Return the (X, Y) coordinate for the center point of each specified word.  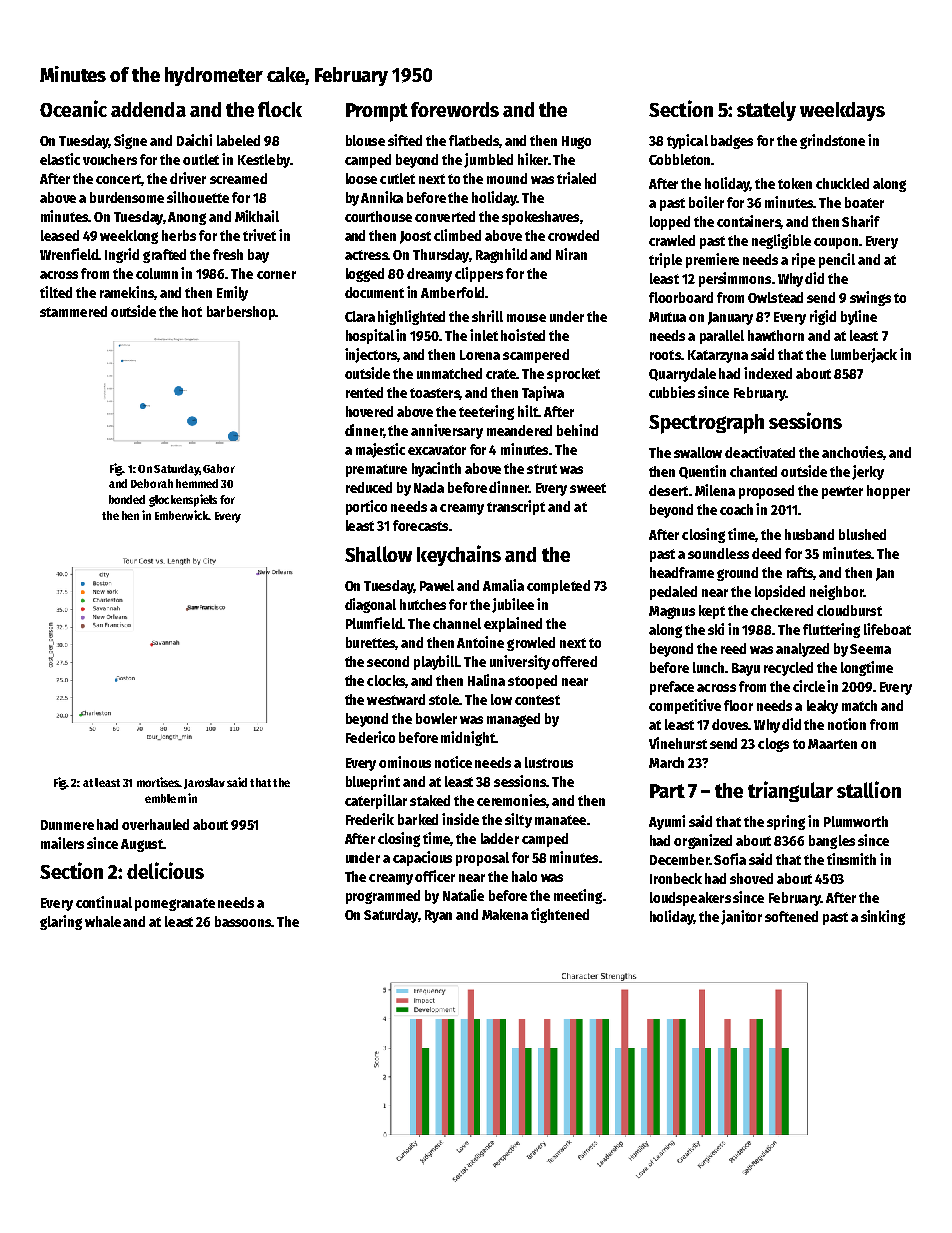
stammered (73, 311)
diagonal (370, 605)
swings (870, 298)
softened (791, 916)
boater (864, 202)
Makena (505, 914)
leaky (822, 707)
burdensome (127, 197)
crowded (573, 235)
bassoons (243, 921)
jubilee (513, 605)
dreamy (429, 275)
